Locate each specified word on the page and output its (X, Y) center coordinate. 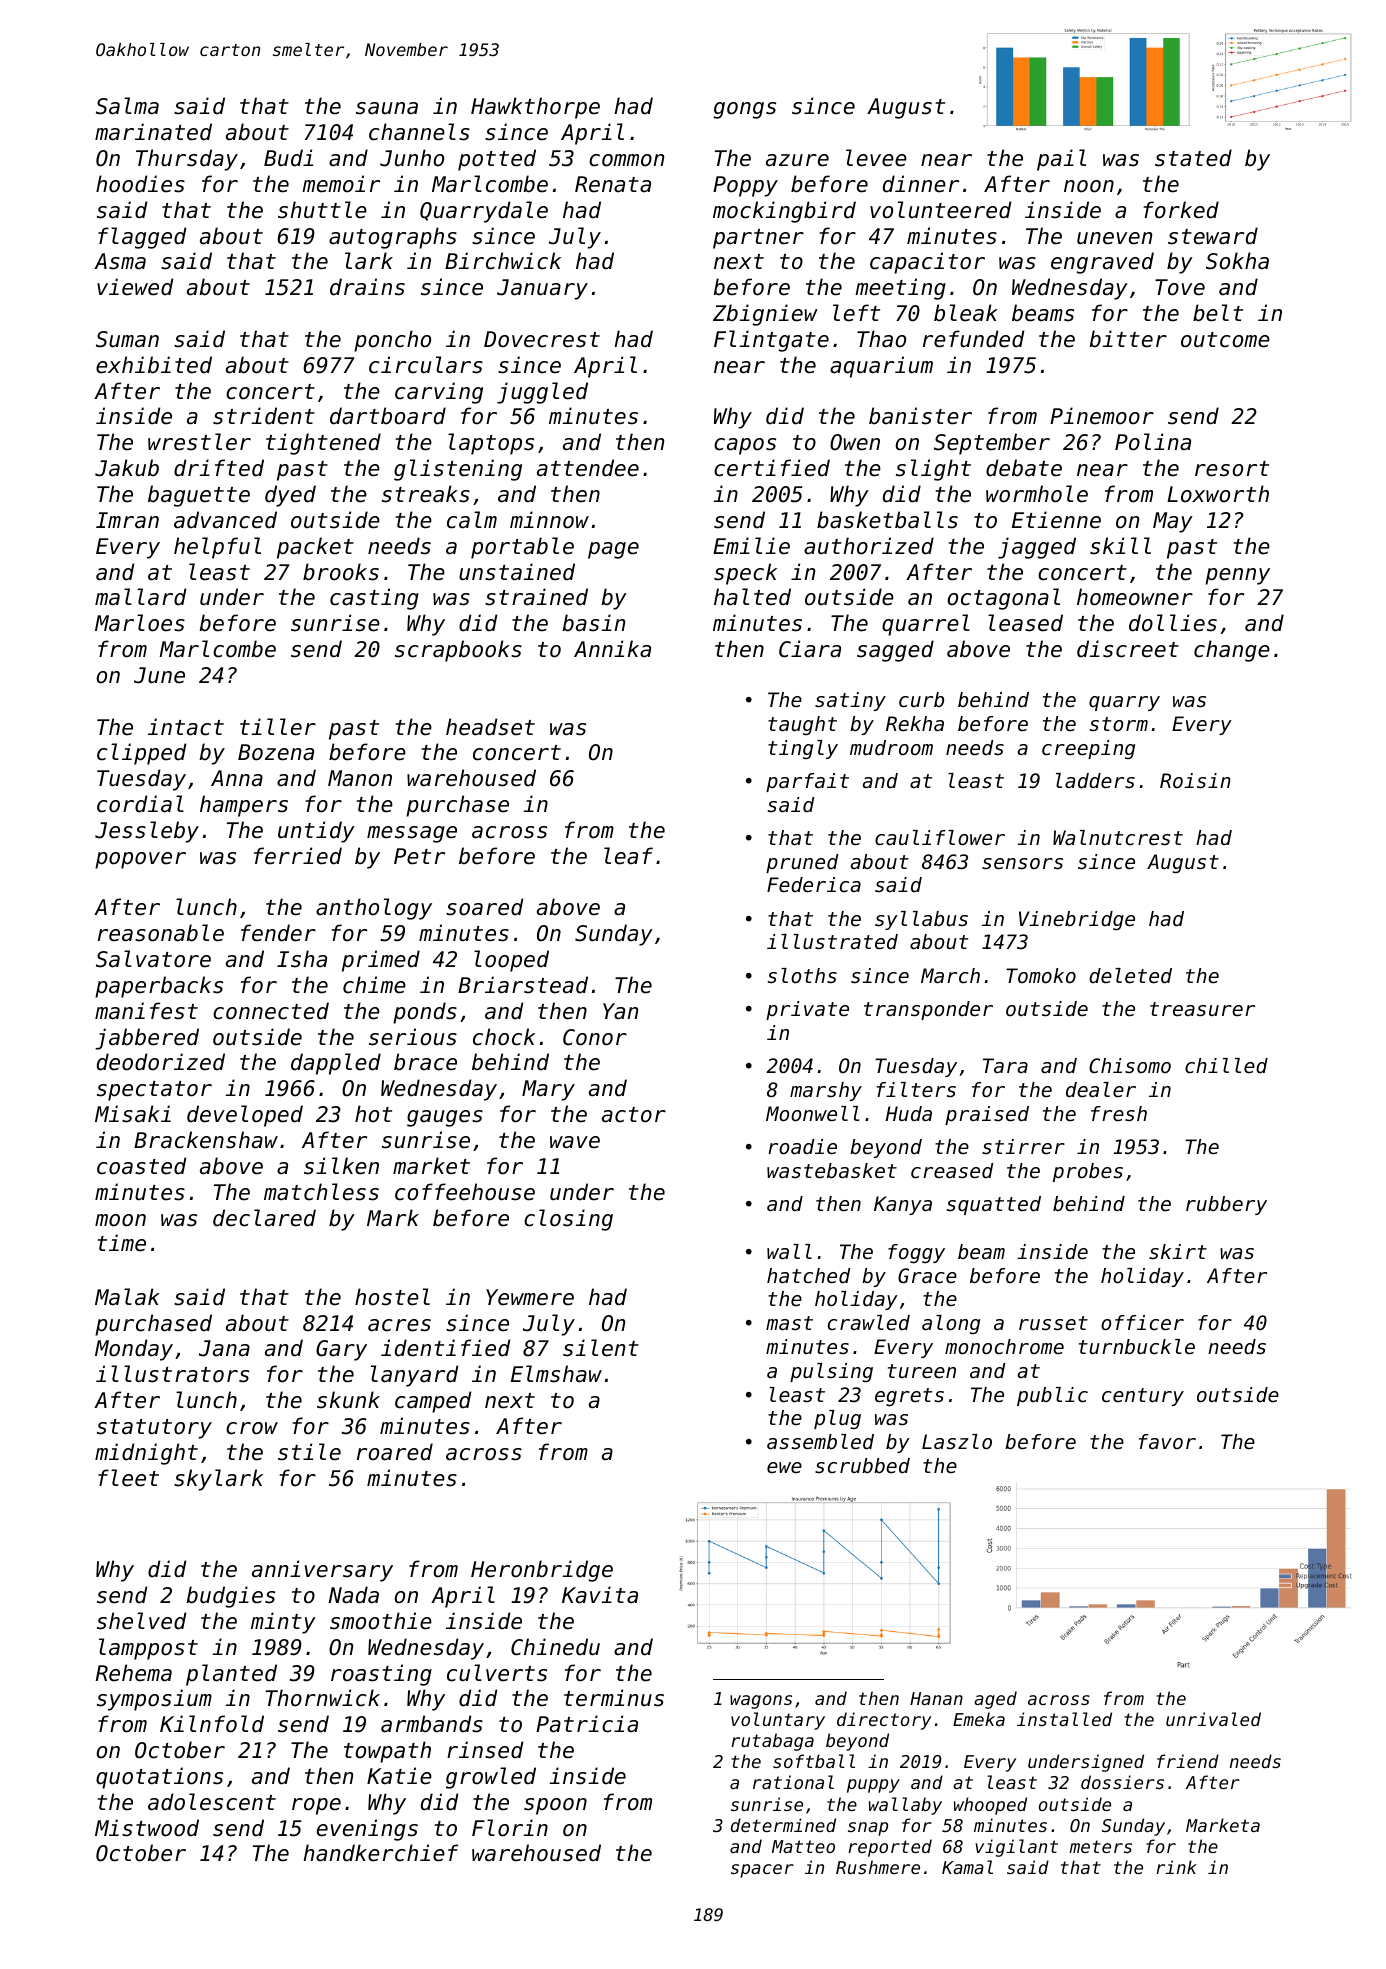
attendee (588, 468)
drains (367, 287)
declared (264, 1218)
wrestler (199, 442)
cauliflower (940, 838)
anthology (374, 909)
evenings (367, 1830)
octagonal (1003, 599)
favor (1167, 1441)
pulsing (831, 1372)
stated (1193, 158)
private (807, 1010)
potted (497, 160)
